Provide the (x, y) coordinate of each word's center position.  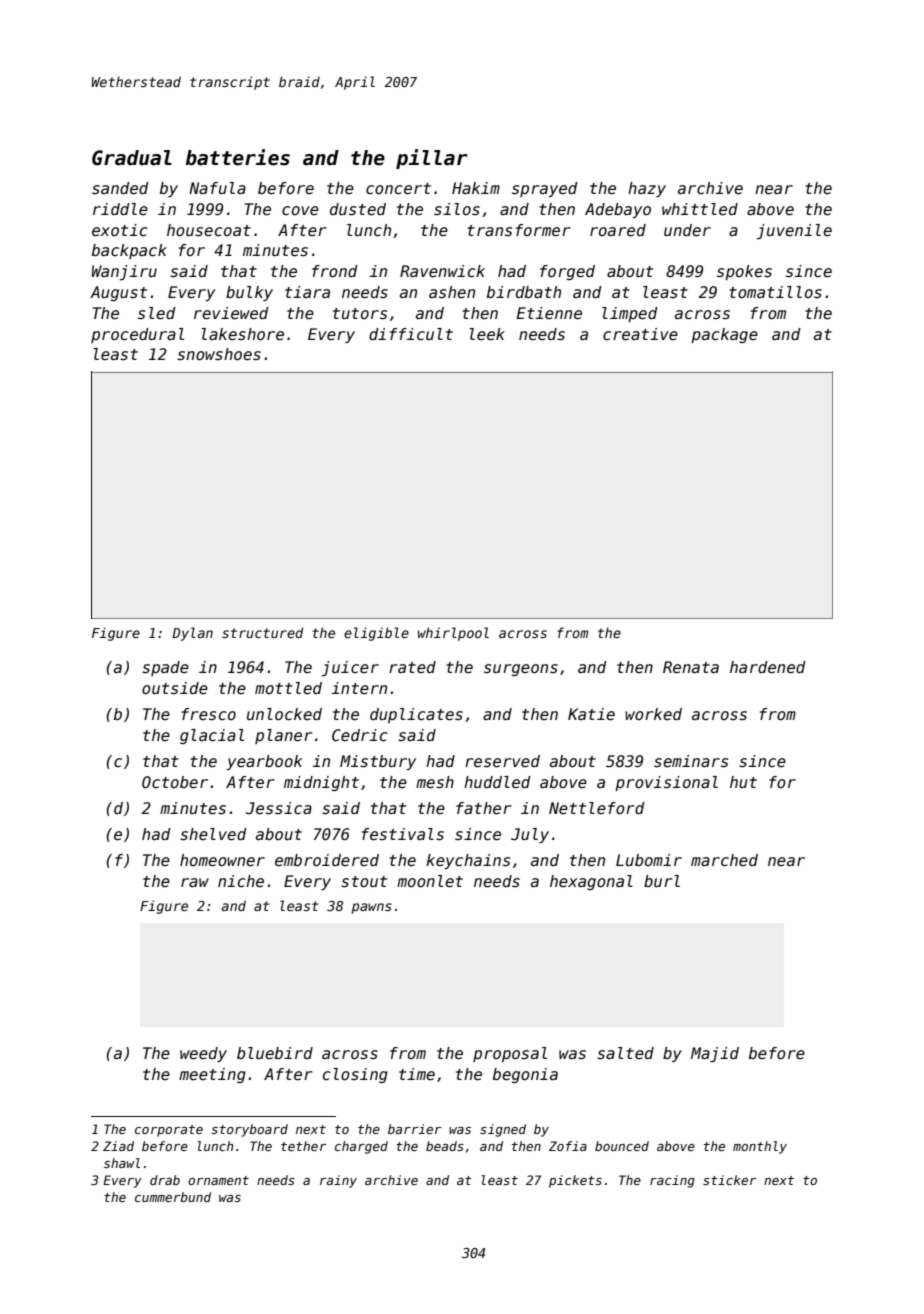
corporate (169, 1131)
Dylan (192, 634)
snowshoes (219, 354)
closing (355, 1075)
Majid (715, 1054)
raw (195, 882)
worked (653, 714)
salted (625, 1053)
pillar (432, 159)
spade (165, 668)
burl (662, 881)
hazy (647, 189)
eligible (376, 634)
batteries (238, 157)
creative (640, 334)
